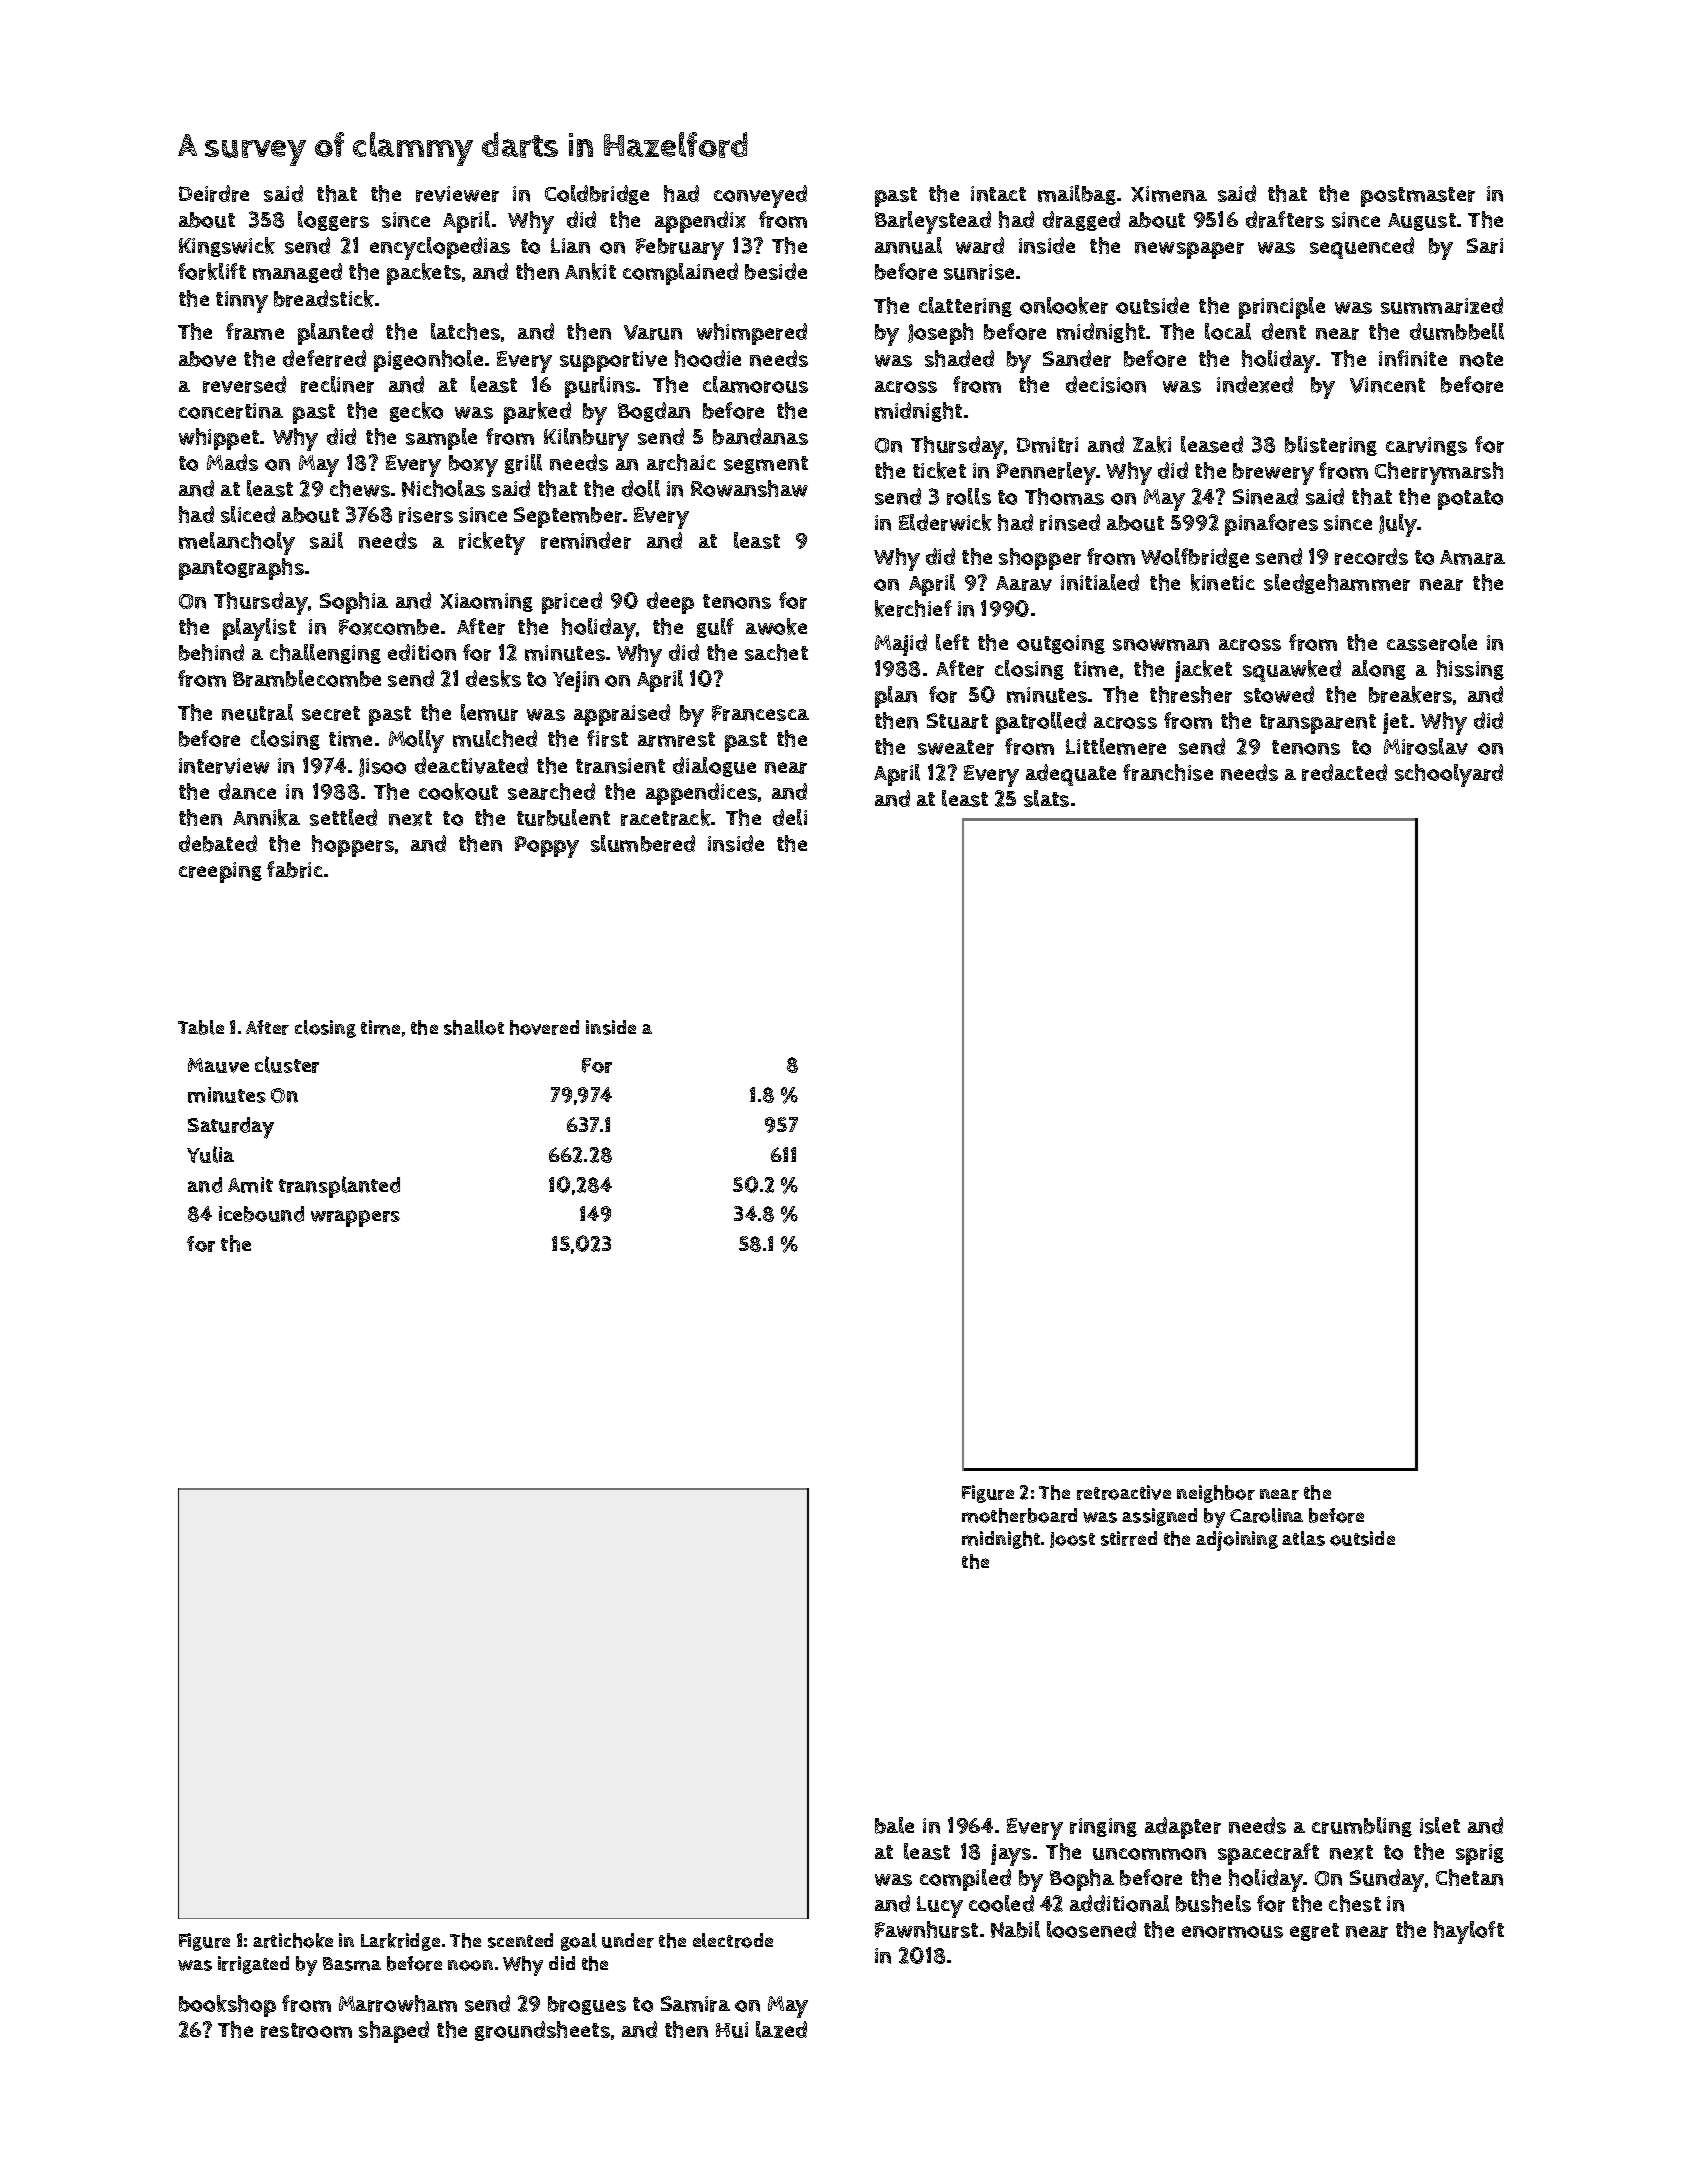 Image resolution: width=1683 pixels, height=2178 pixels. What do you see at coordinates (297, 273) in the screenshot?
I see `managed` at bounding box center [297, 273].
